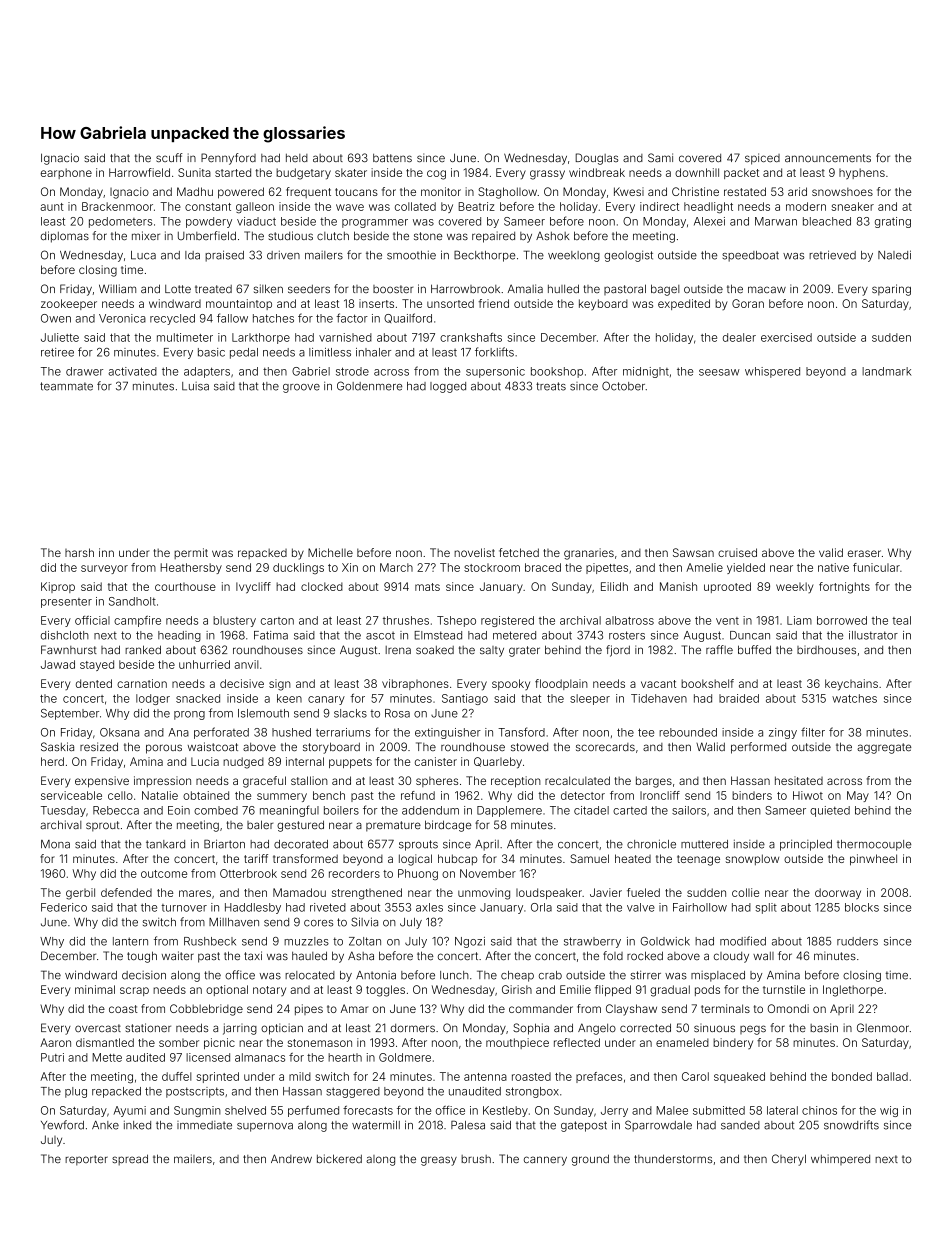 Image resolution: width=952 pixels, height=1233 pixels. What do you see at coordinates (886, 371) in the document?
I see `landmark` at bounding box center [886, 371].
